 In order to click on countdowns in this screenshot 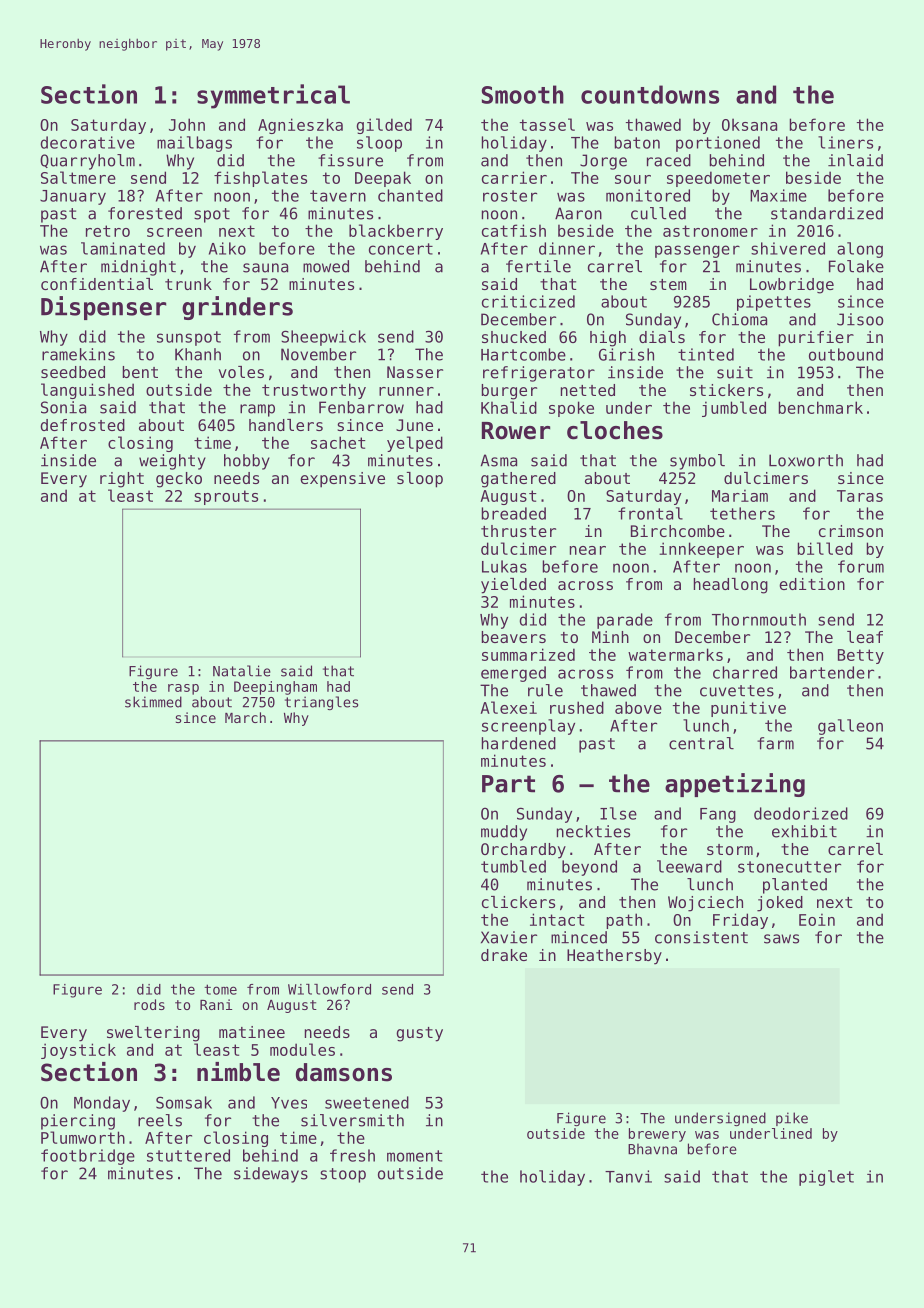, I will do `click(650, 94)`.
